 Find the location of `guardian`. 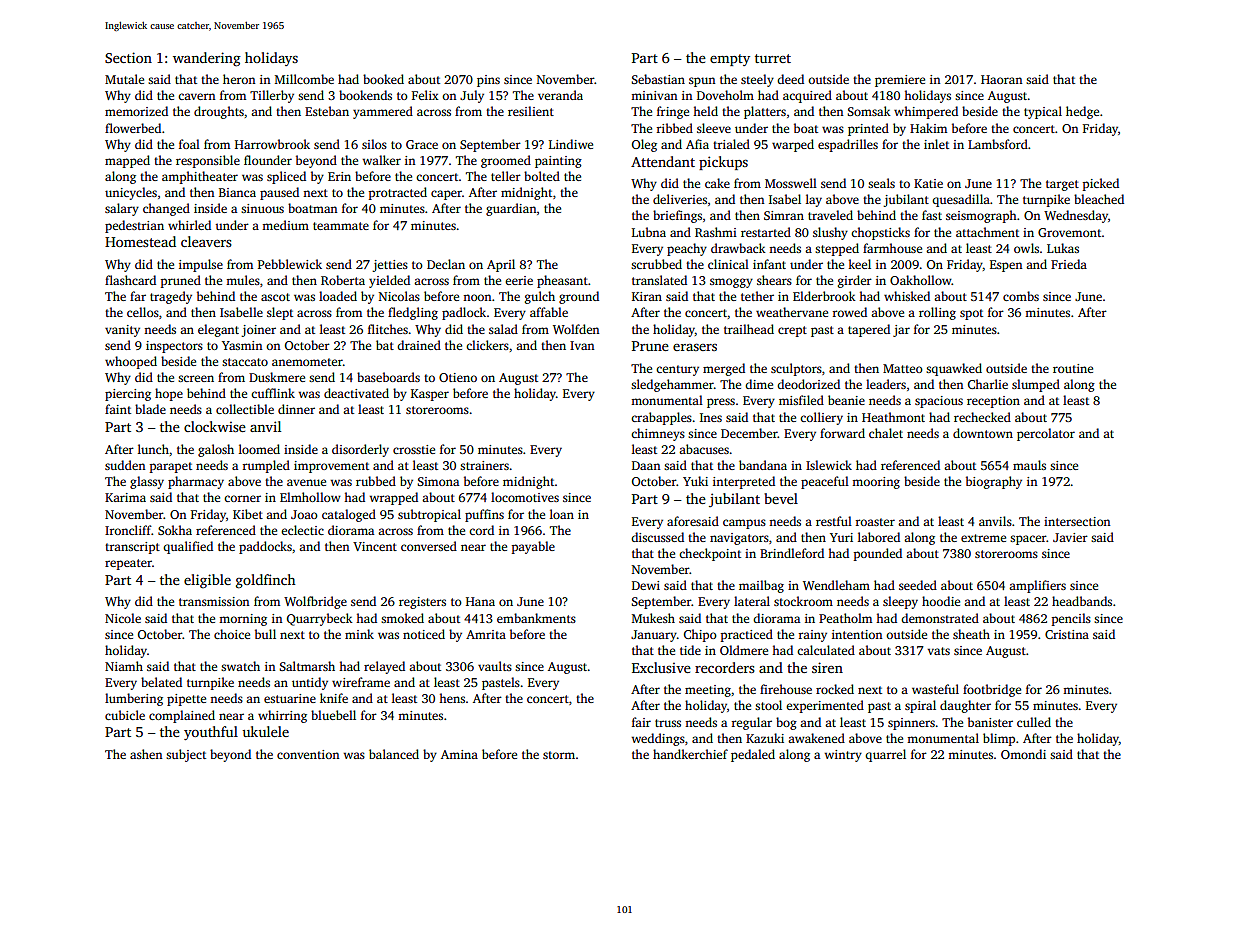

guardian is located at coordinates (511, 209).
